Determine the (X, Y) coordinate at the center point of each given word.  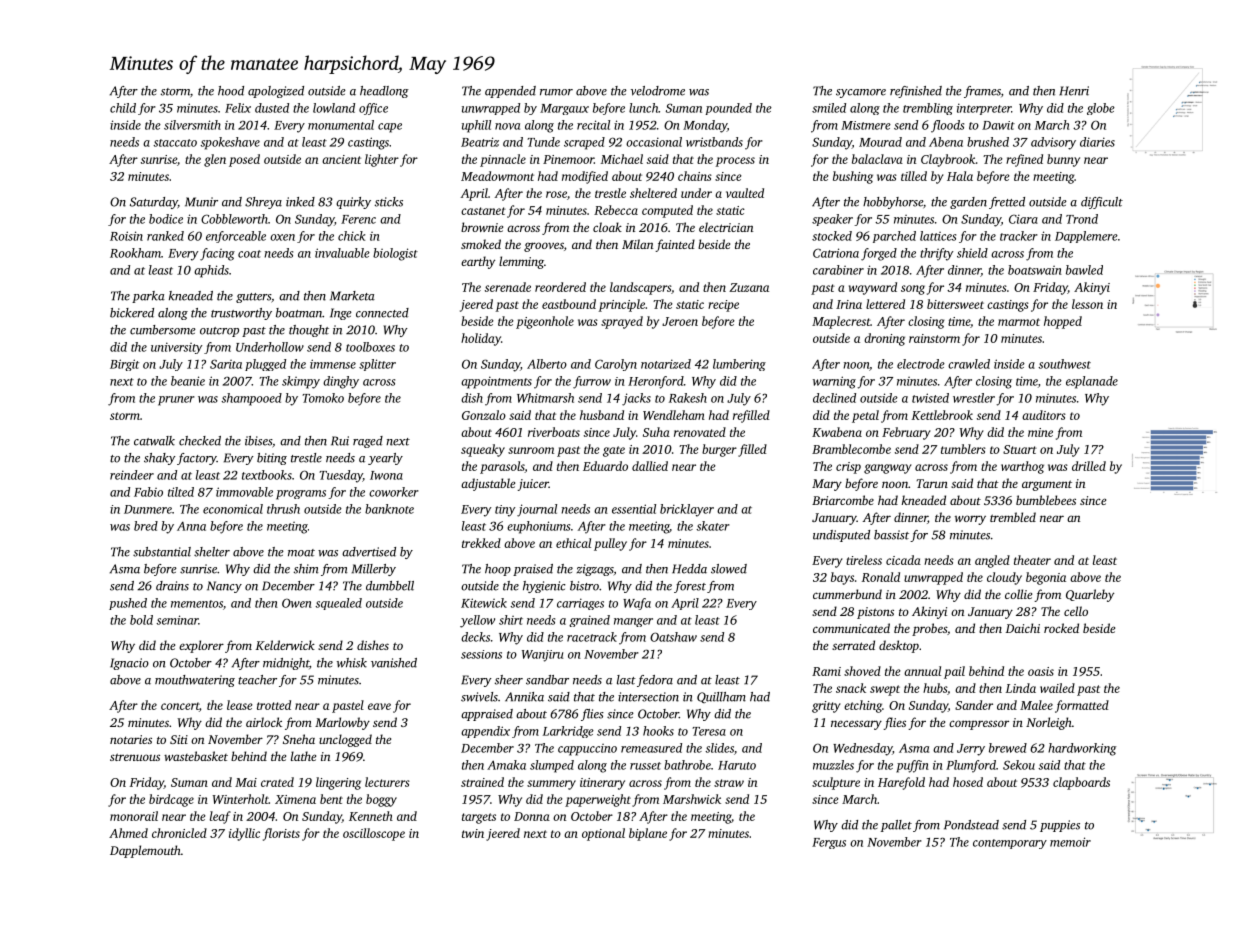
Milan (637, 244)
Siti (179, 739)
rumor (556, 92)
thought (309, 331)
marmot (1019, 322)
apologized (276, 92)
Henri (1074, 91)
